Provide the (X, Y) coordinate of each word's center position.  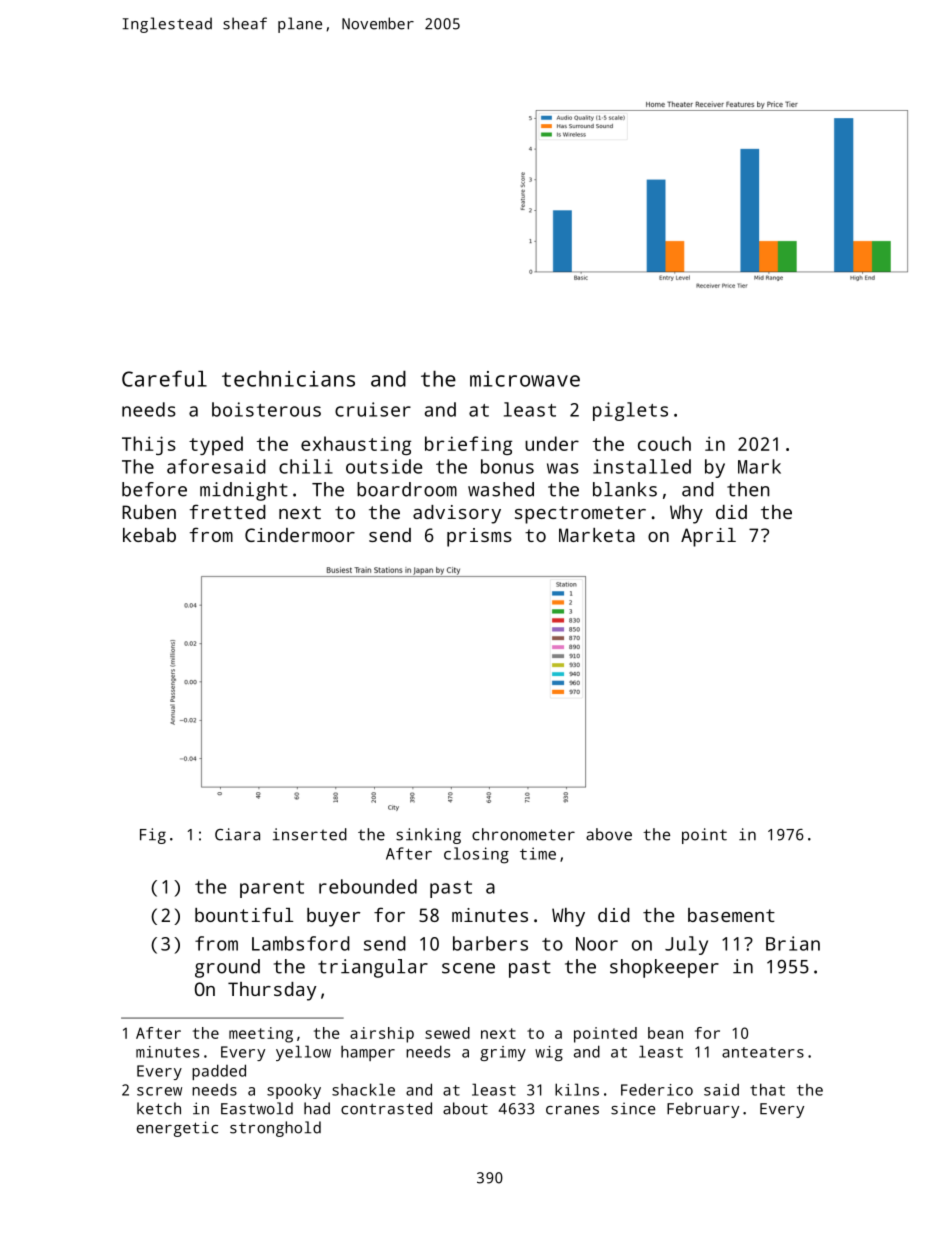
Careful (164, 378)
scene (468, 968)
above (609, 834)
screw (159, 1091)
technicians (288, 378)
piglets (630, 411)
